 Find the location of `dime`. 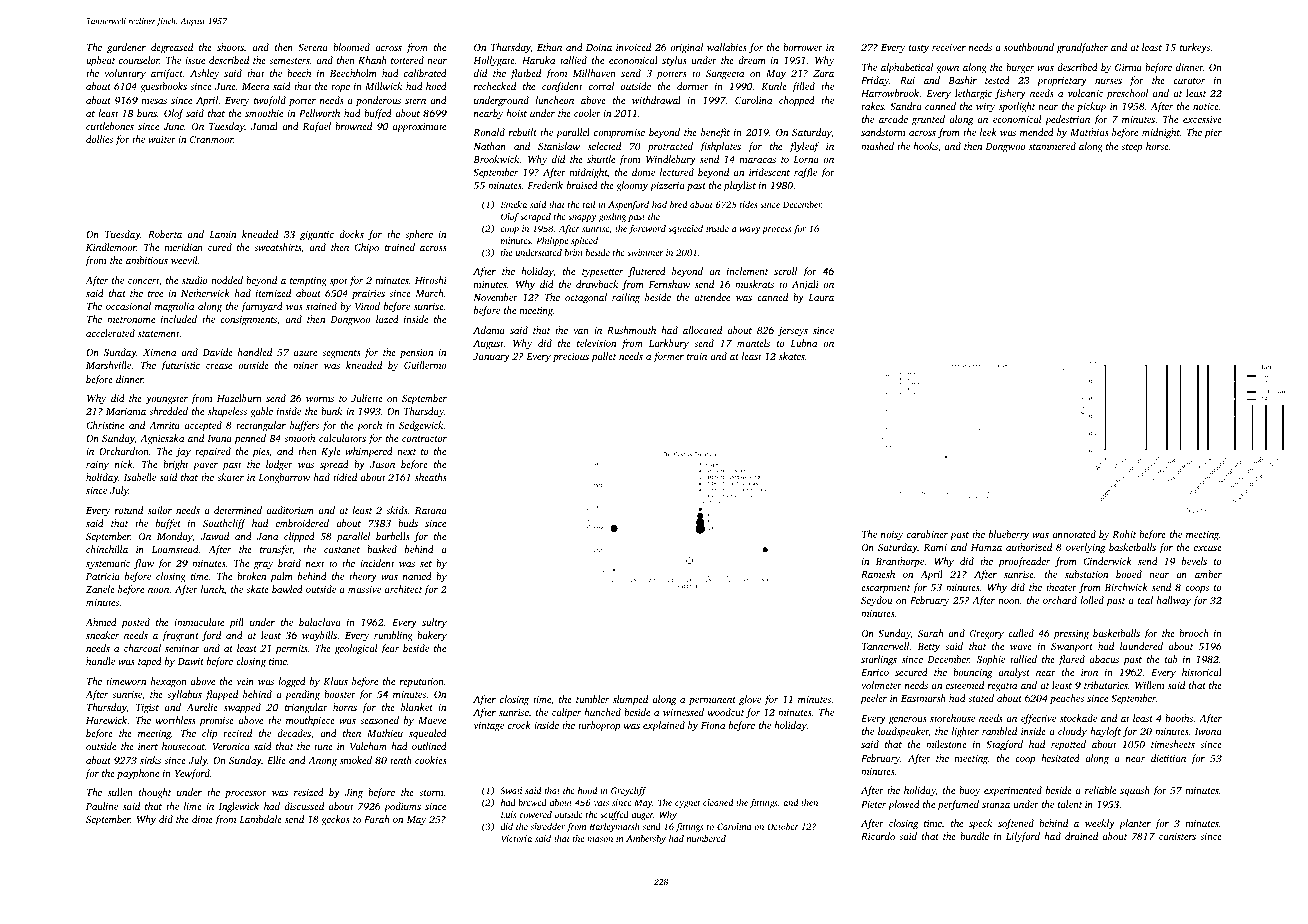

dime is located at coordinates (202, 819).
